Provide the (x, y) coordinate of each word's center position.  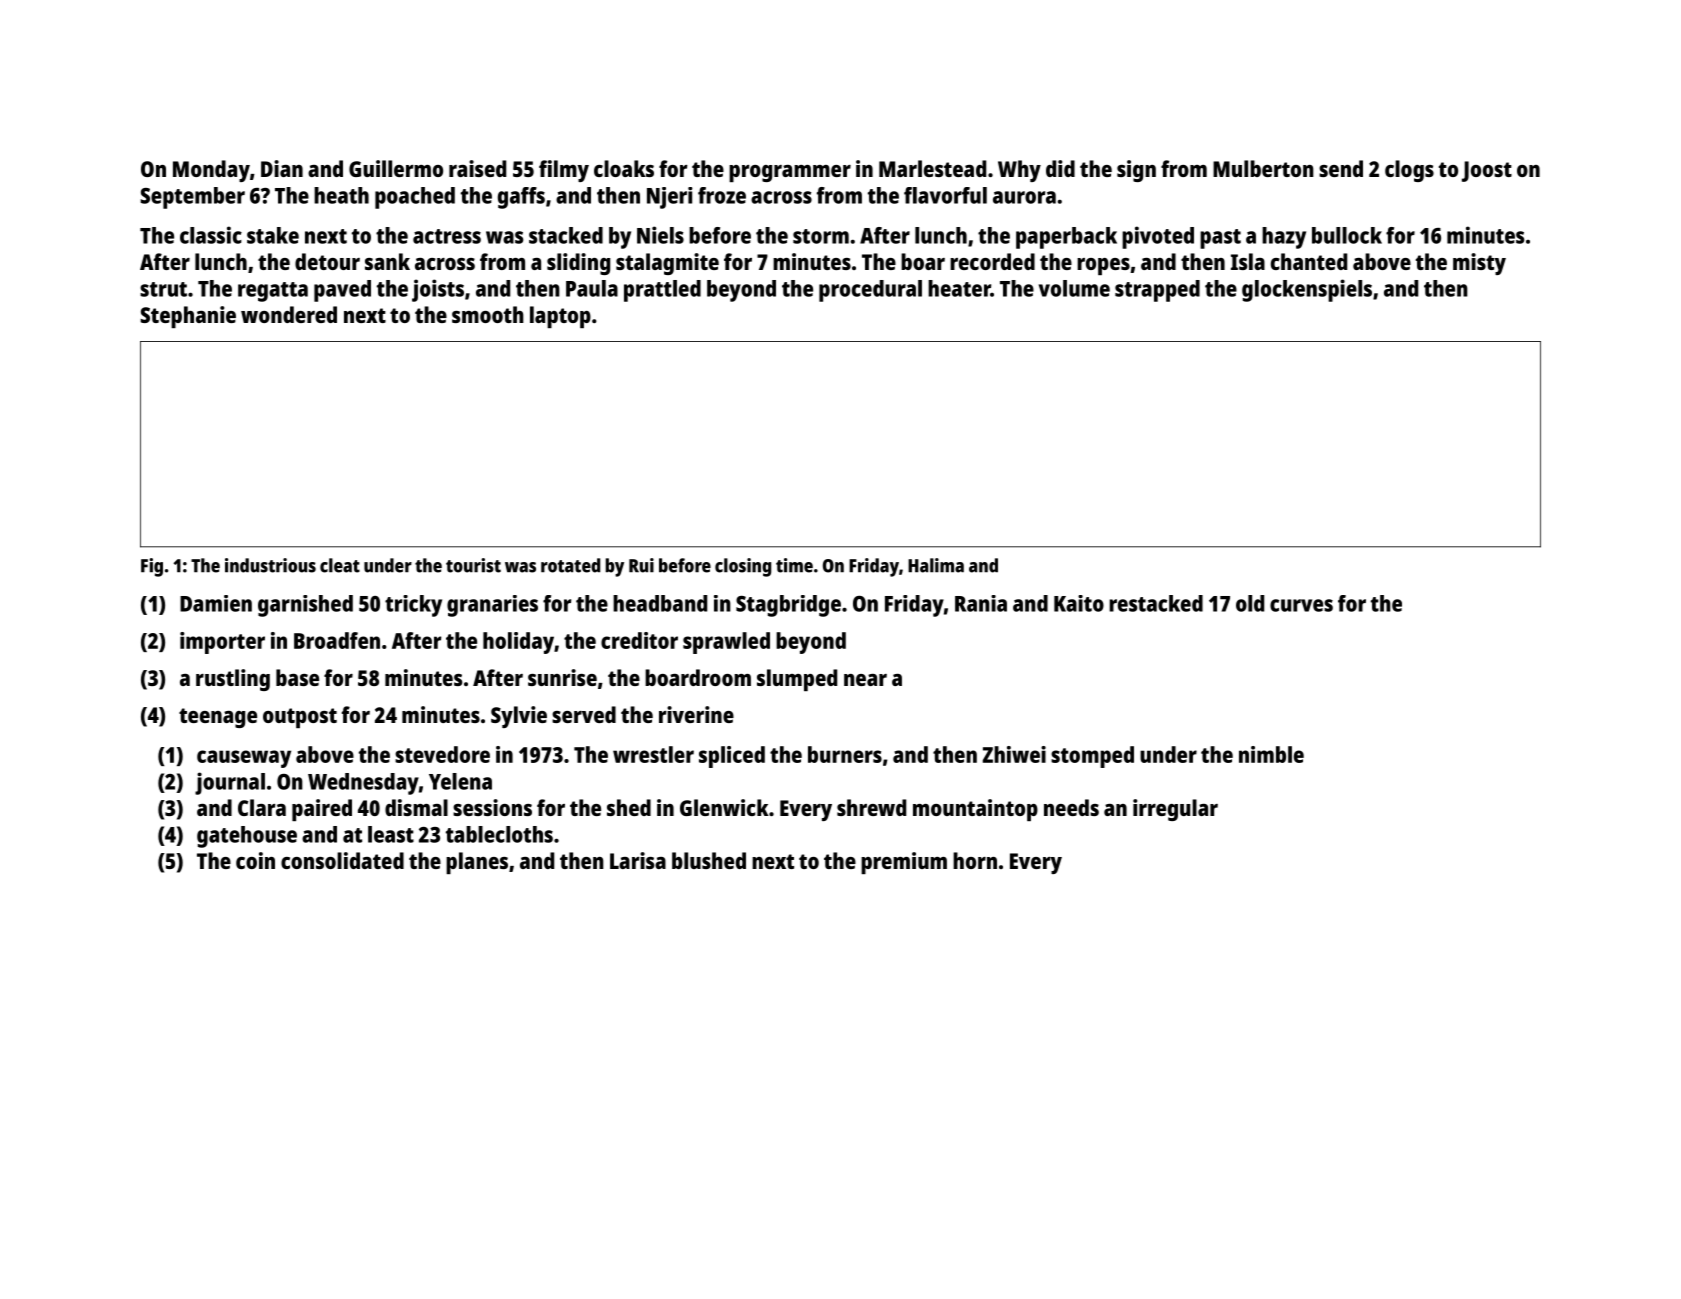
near (865, 680)
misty (1479, 264)
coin (255, 860)
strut (163, 289)
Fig (152, 567)
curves (1301, 605)
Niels (660, 235)
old (1250, 603)
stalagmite (667, 264)
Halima (936, 565)
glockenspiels (1307, 290)
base (297, 677)
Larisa (638, 860)
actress (447, 236)
